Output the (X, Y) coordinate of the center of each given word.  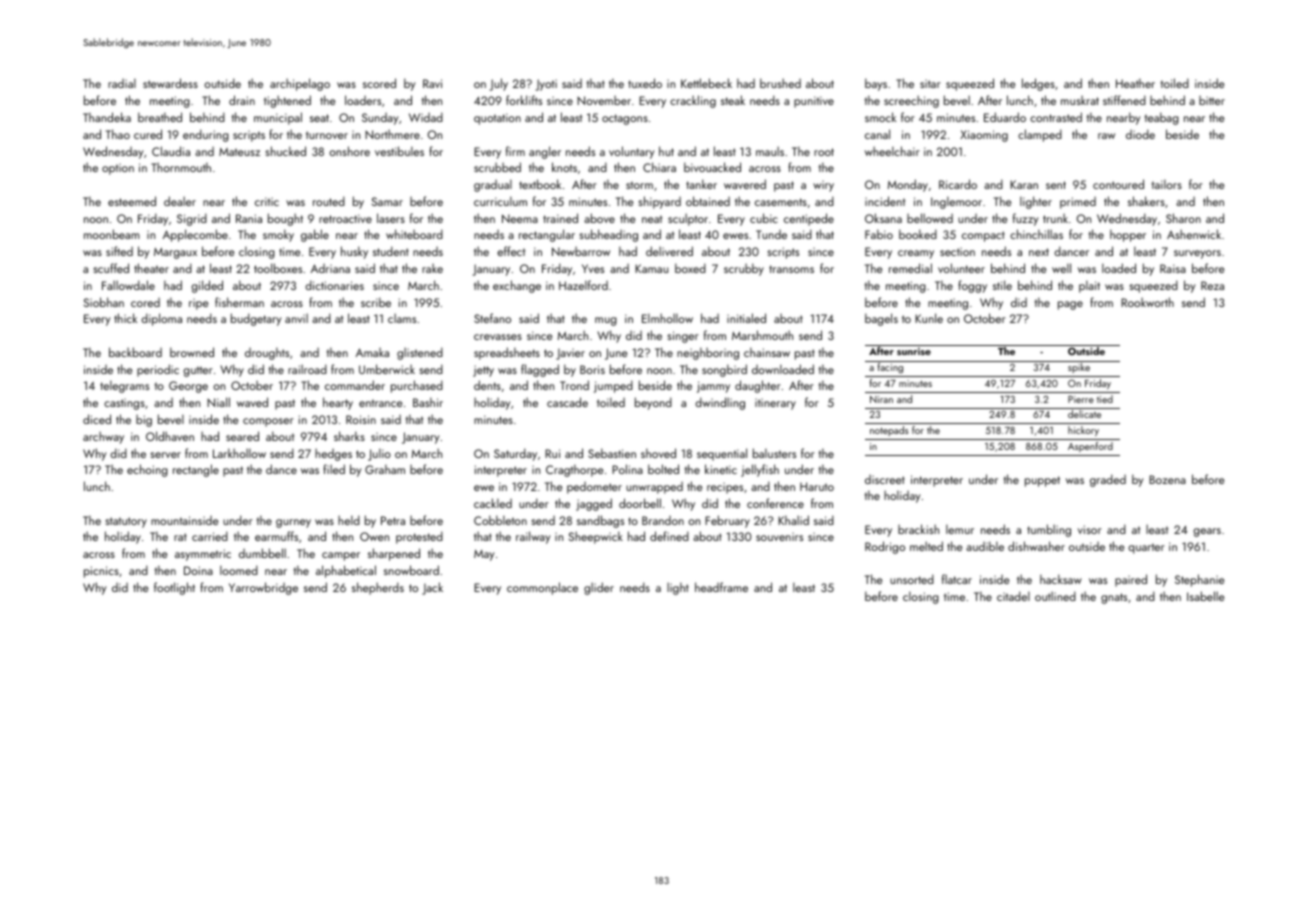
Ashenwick (1194, 234)
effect (511, 251)
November (604, 100)
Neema (520, 218)
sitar (930, 84)
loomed (239, 570)
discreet (885, 479)
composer (268, 422)
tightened (287, 101)
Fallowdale (128, 285)
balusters (774, 453)
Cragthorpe (574, 470)
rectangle (196, 470)
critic (267, 201)
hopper (1128, 235)
